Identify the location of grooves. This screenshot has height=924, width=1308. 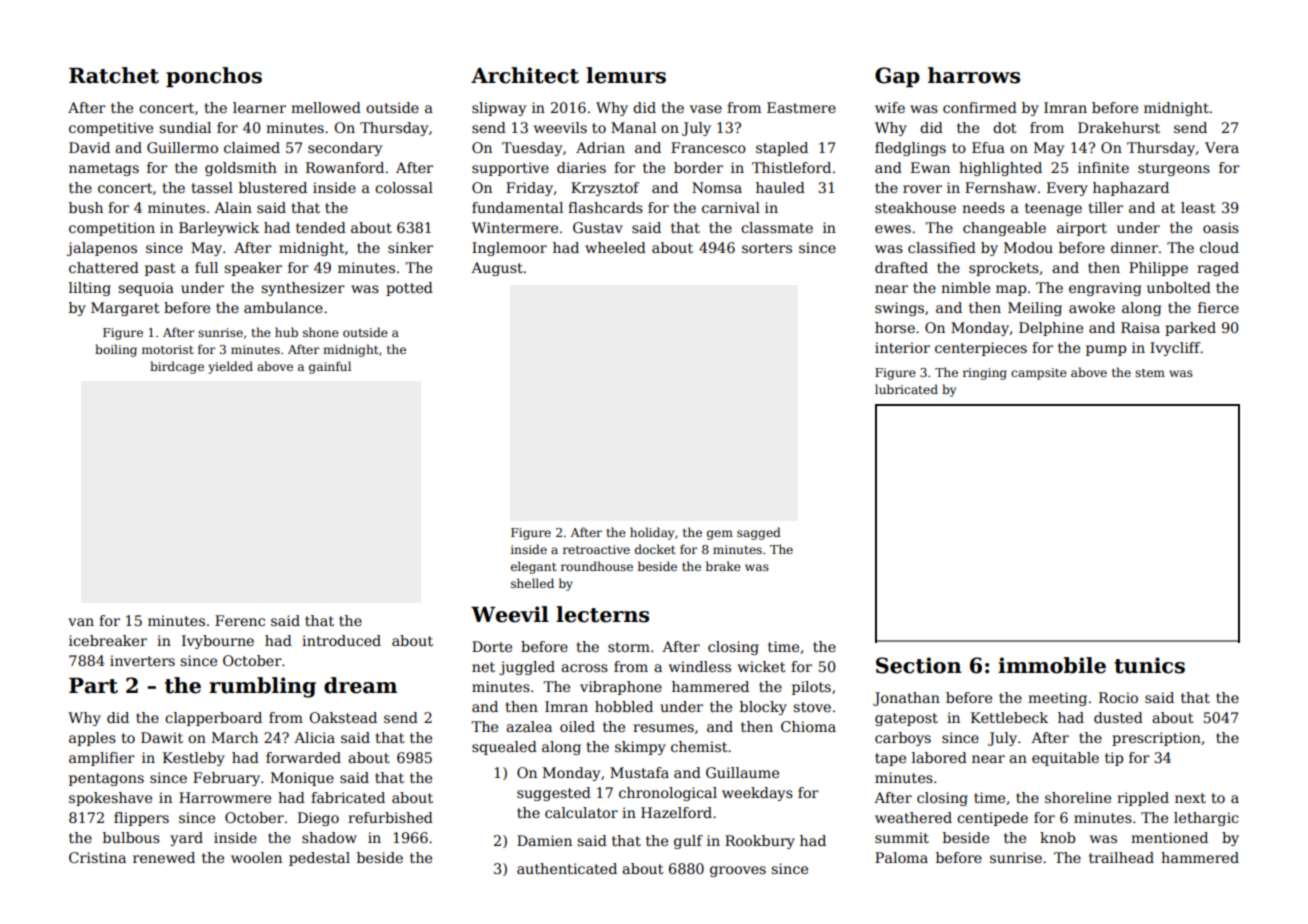
(738, 871).
